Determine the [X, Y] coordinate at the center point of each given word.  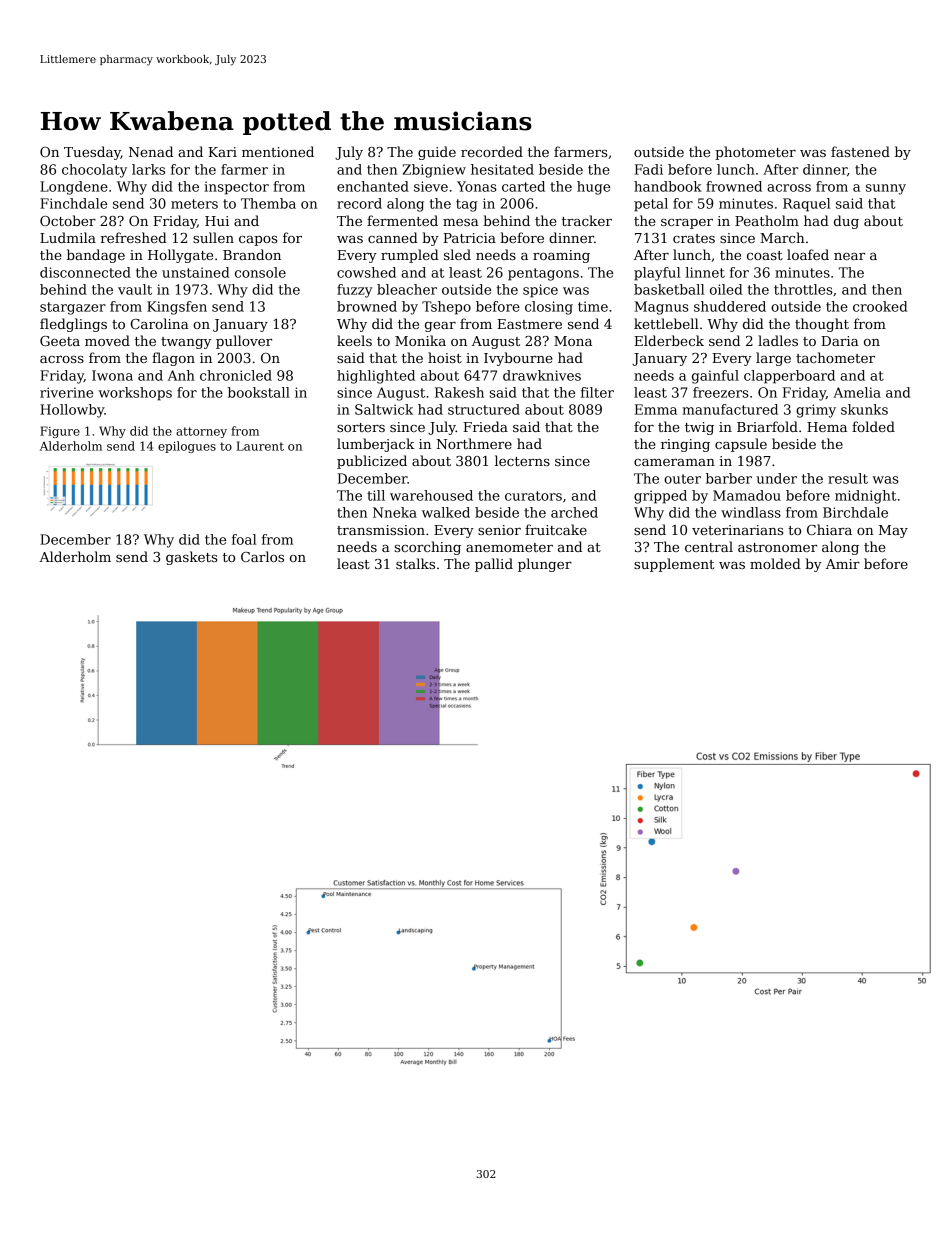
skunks [864, 409]
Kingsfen [177, 308]
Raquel [806, 205]
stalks [415, 563]
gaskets [191, 558]
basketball [669, 289]
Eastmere [529, 324]
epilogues [187, 447]
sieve [431, 186]
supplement [674, 565]
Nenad [151, 151]
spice [540, 291]
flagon [173, 359]
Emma [656, 409]
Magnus [661, 308]
